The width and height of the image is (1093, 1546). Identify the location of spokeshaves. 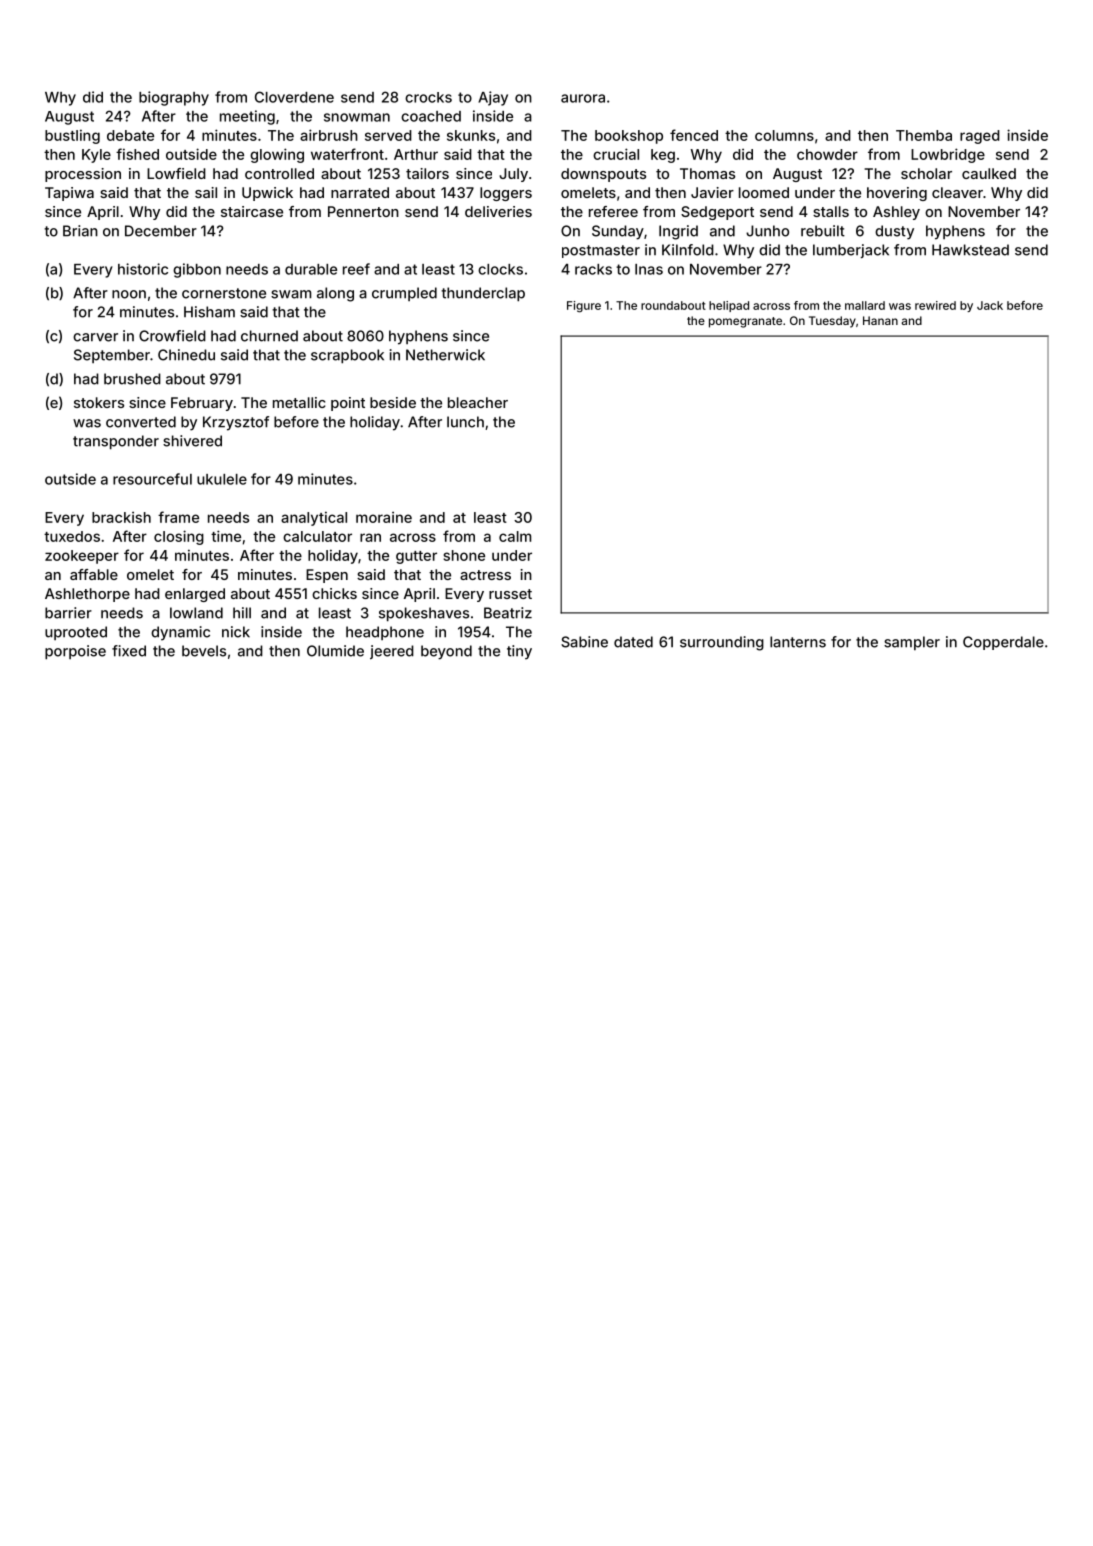
(424, 614).
